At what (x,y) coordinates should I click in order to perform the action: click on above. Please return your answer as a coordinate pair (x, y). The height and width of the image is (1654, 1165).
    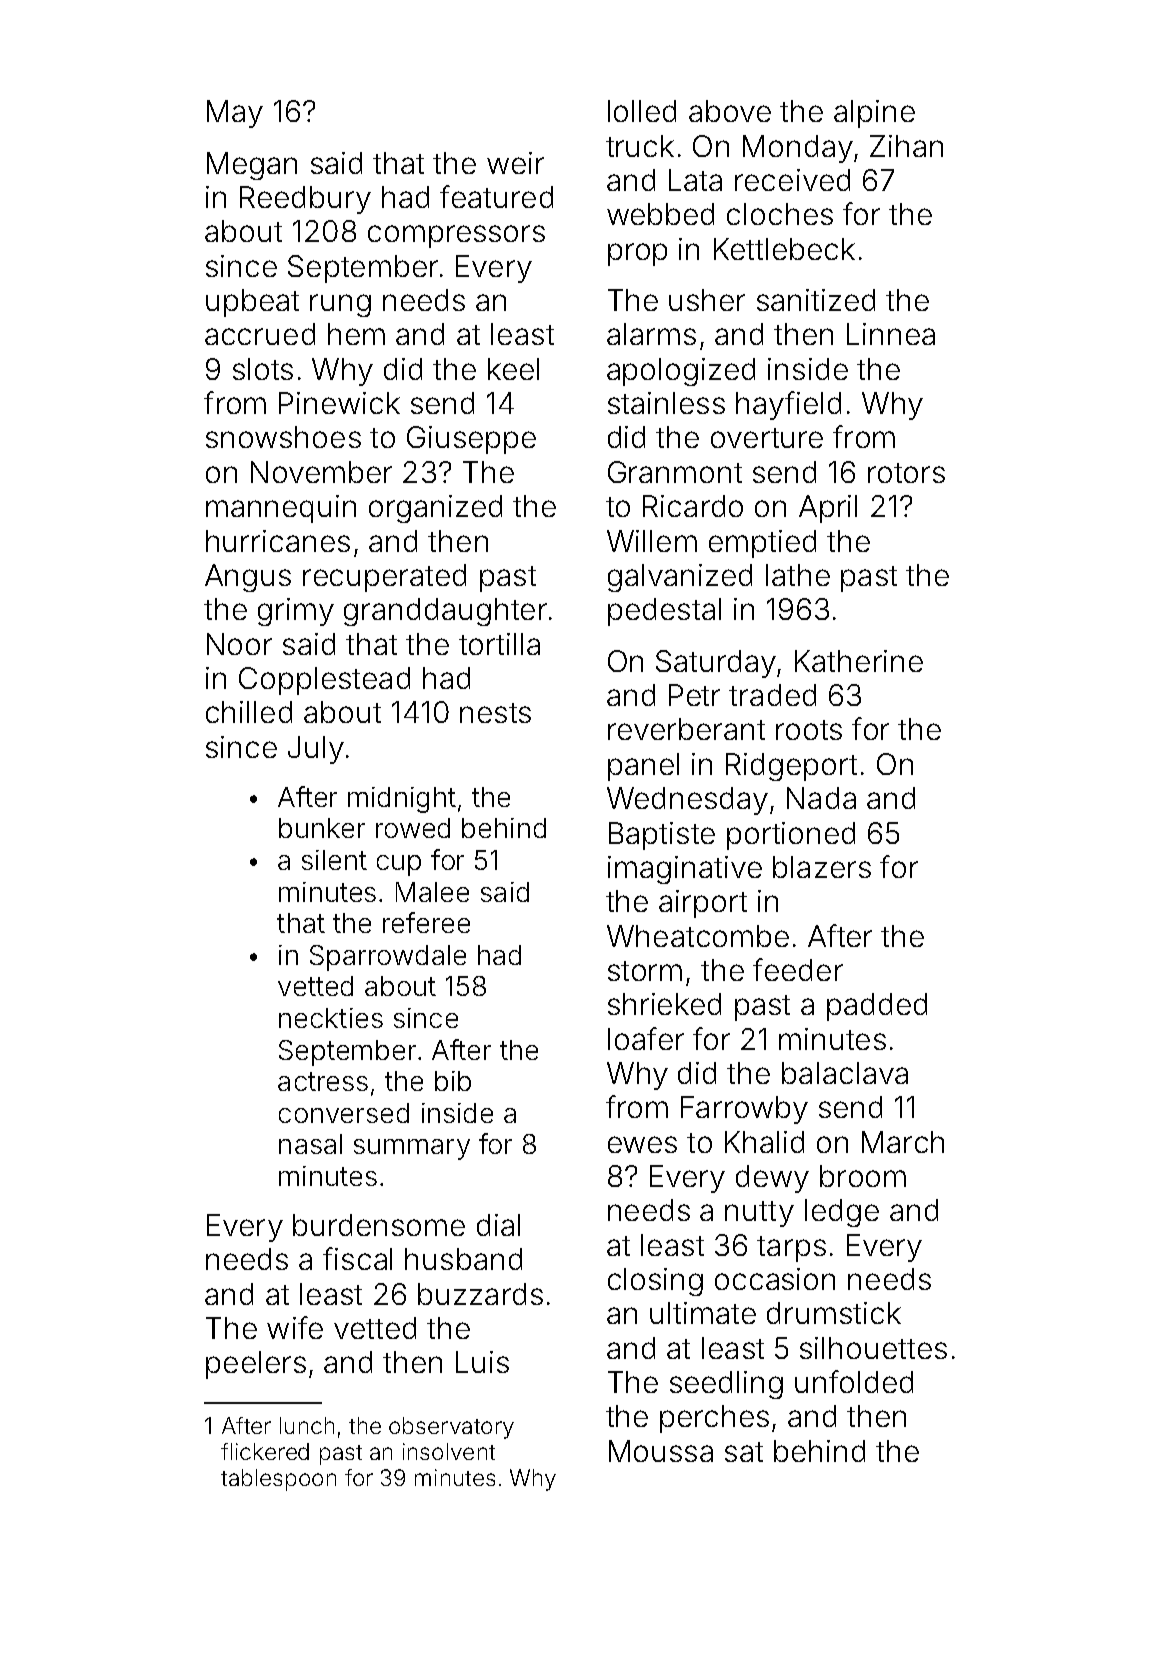
    Looking at the image, I should click on (730, 111).
